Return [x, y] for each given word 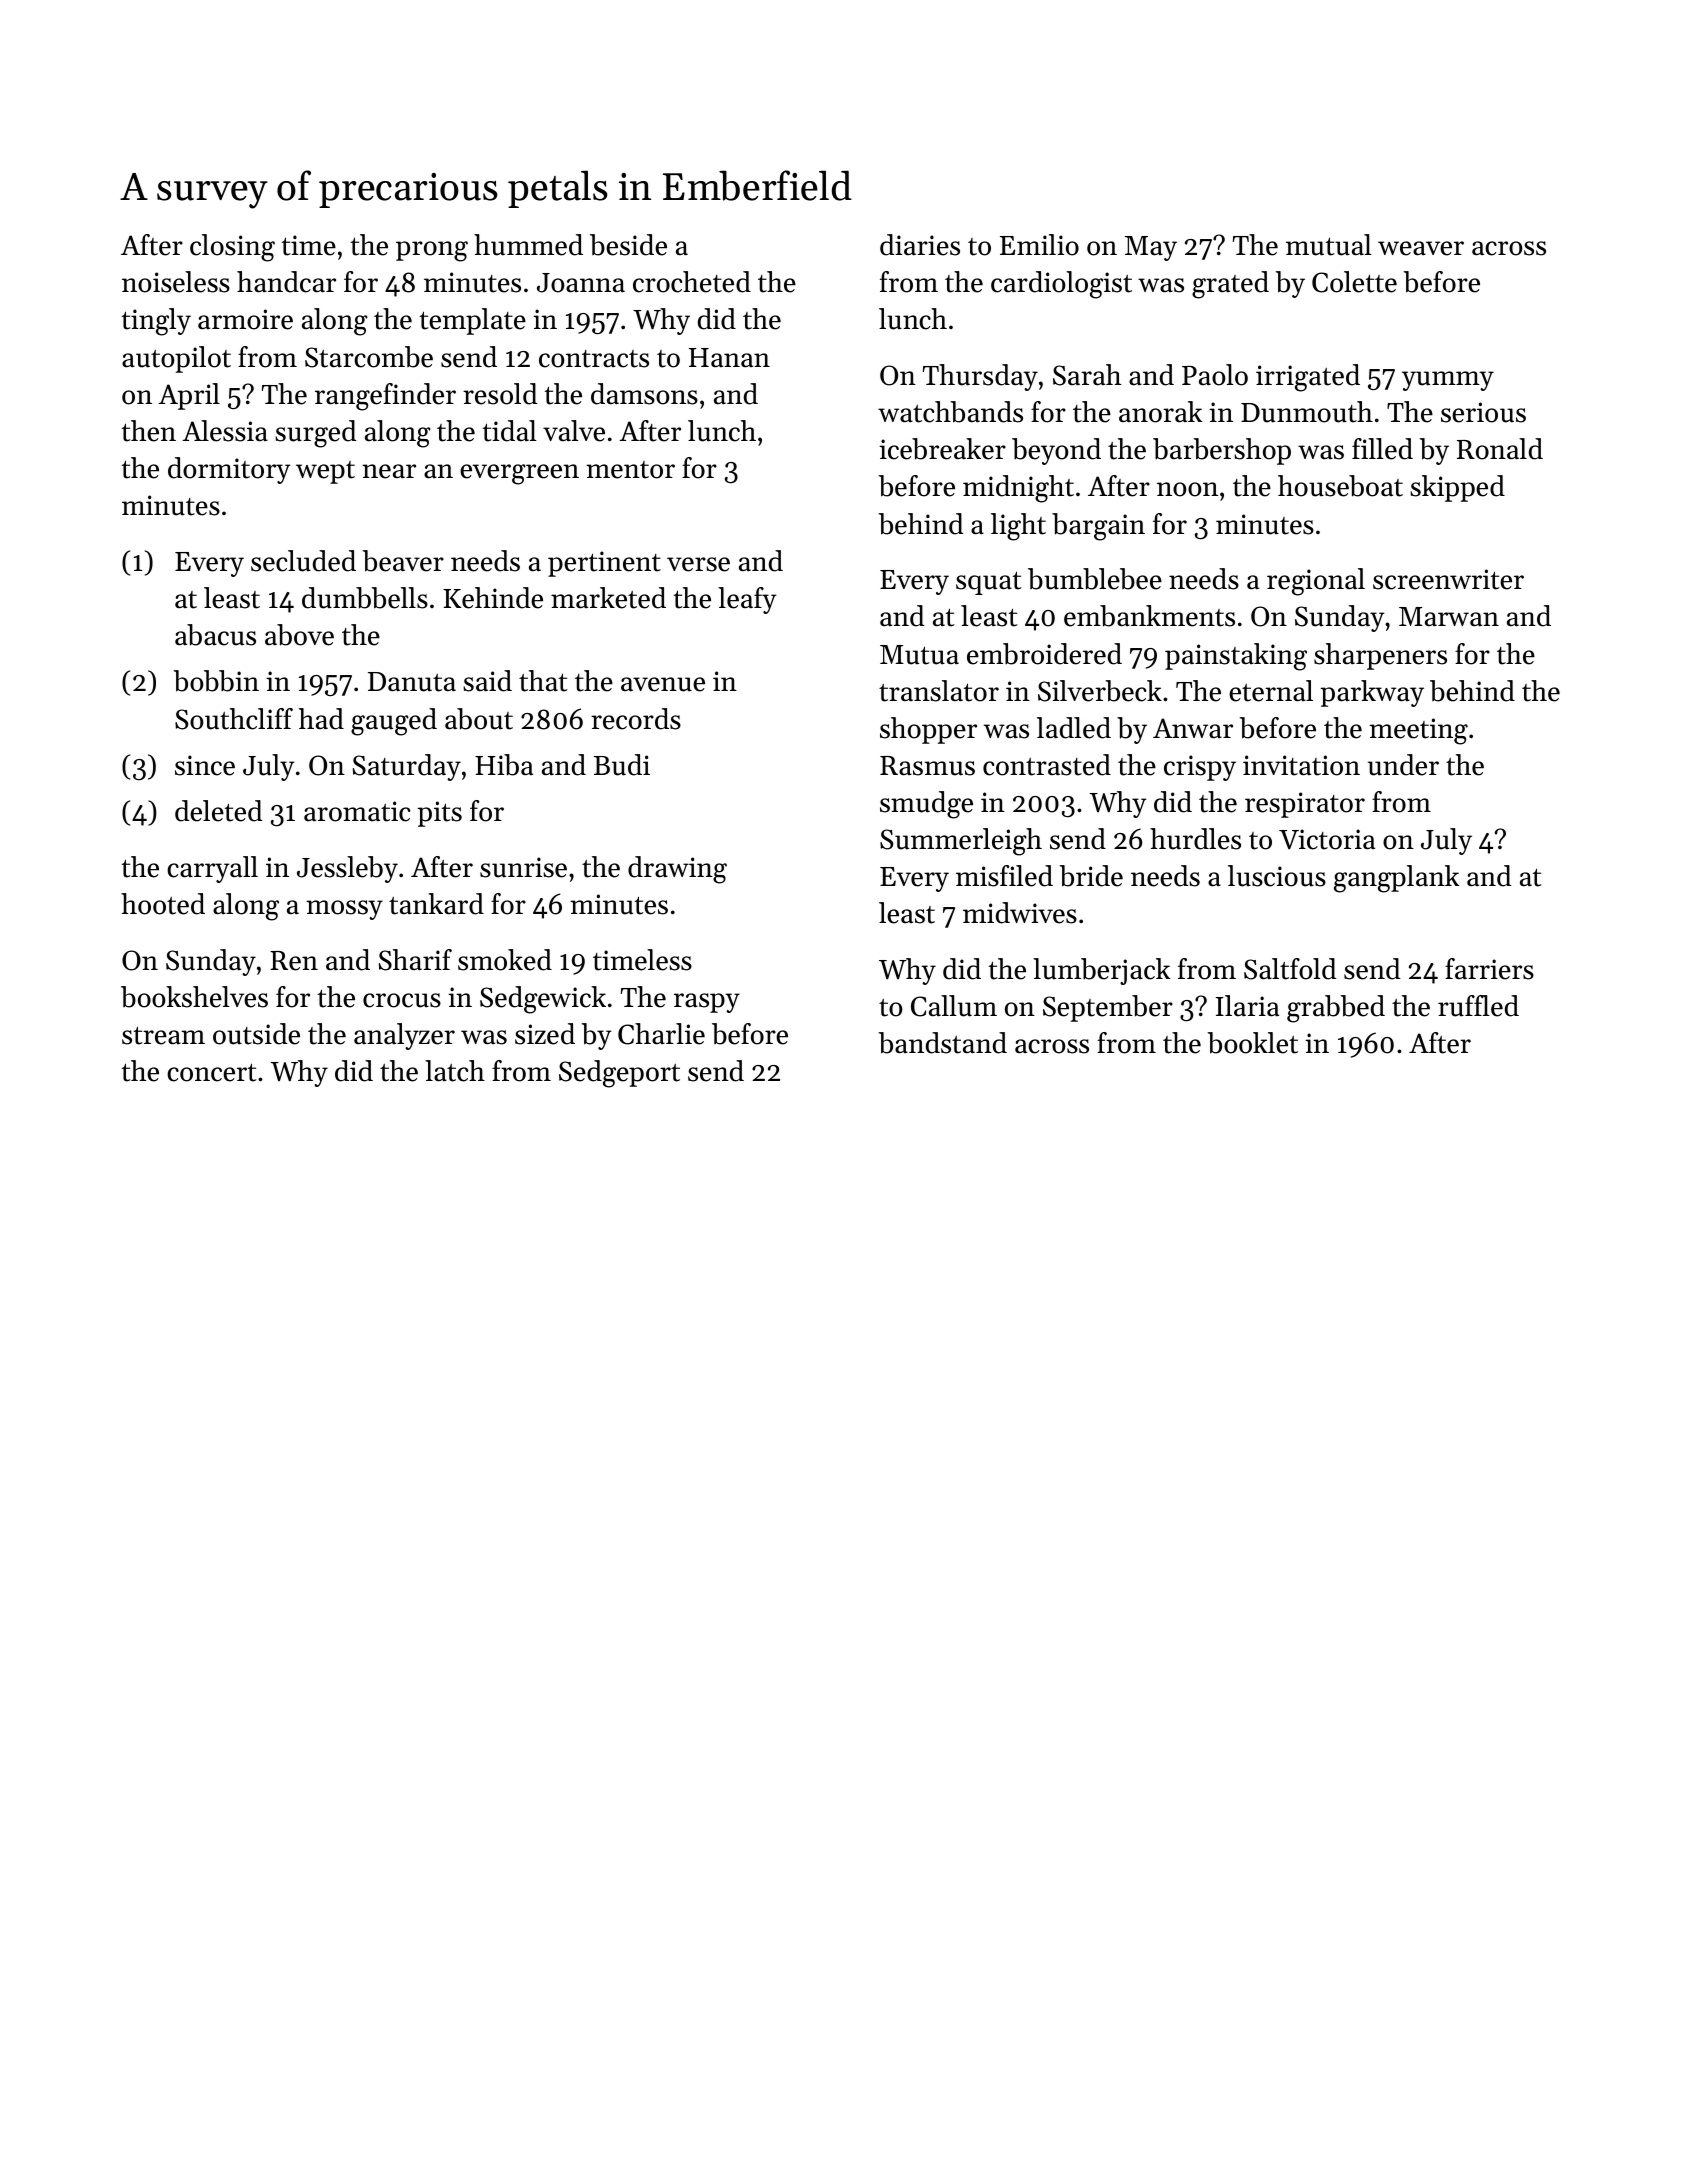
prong [432, 251]
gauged [394, 722]
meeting [1418, 731]
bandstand [943, 1043]
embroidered [1044, 654]
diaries [920, 245]
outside [256, 1034]
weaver [1421, 248]
